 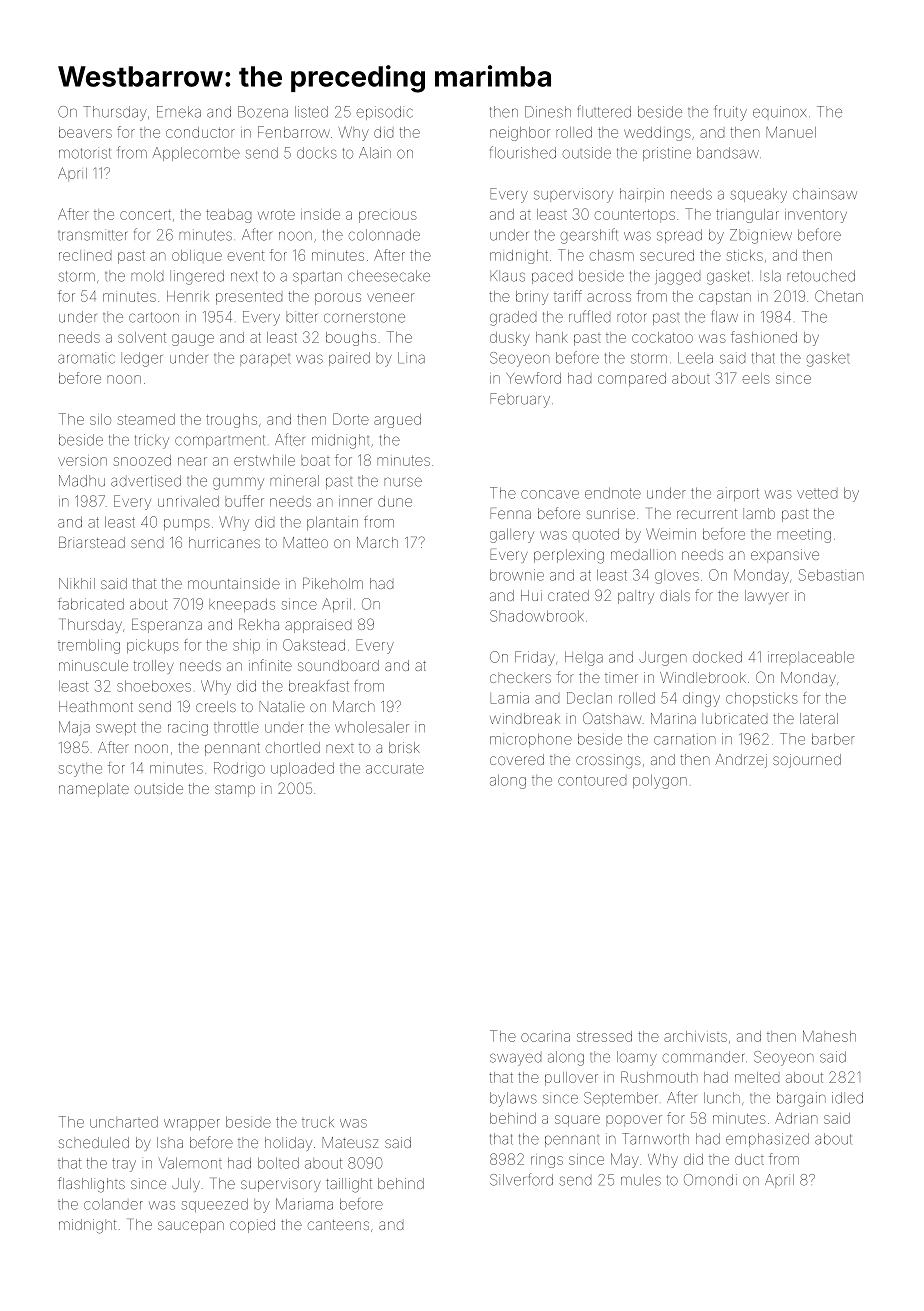 What do you see at coordinates (839, 296) in the screenshot?
I see `Chetan` at bounding box center [839, 296].
